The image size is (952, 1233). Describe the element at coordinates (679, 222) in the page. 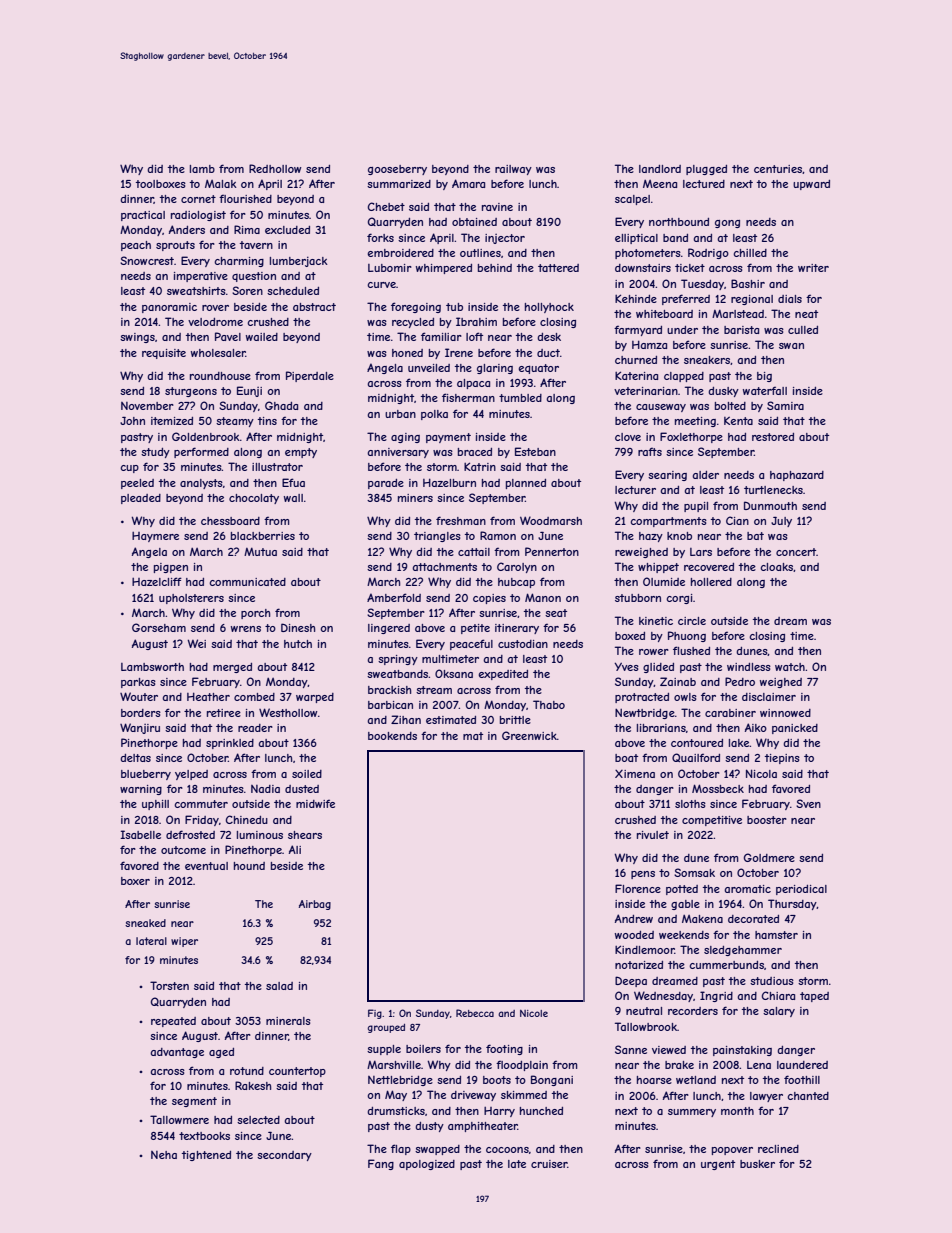

I see `northbound` at that location.
